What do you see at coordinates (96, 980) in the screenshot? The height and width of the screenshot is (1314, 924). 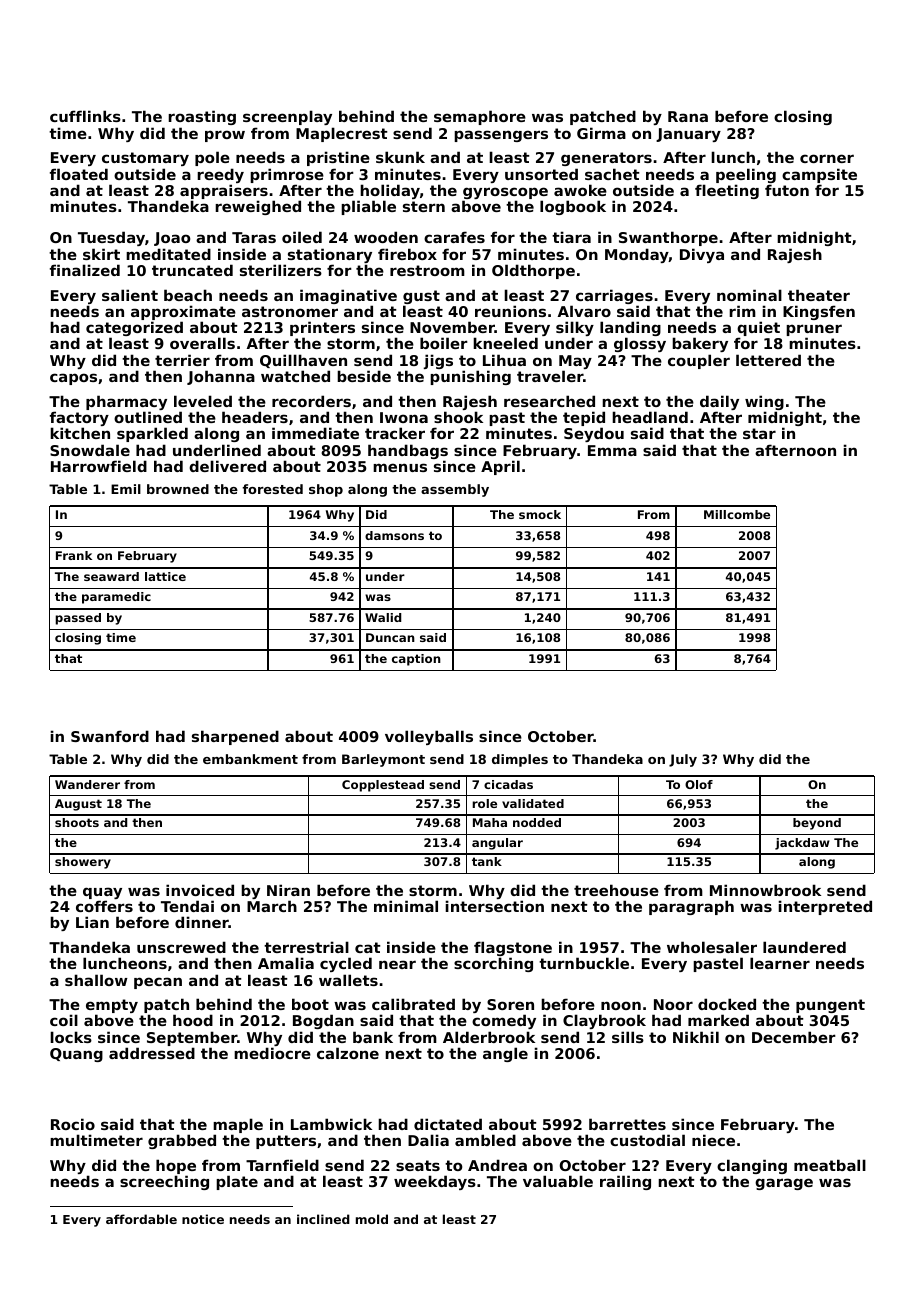 I see `shallow` at bounding box center [96, 980].
